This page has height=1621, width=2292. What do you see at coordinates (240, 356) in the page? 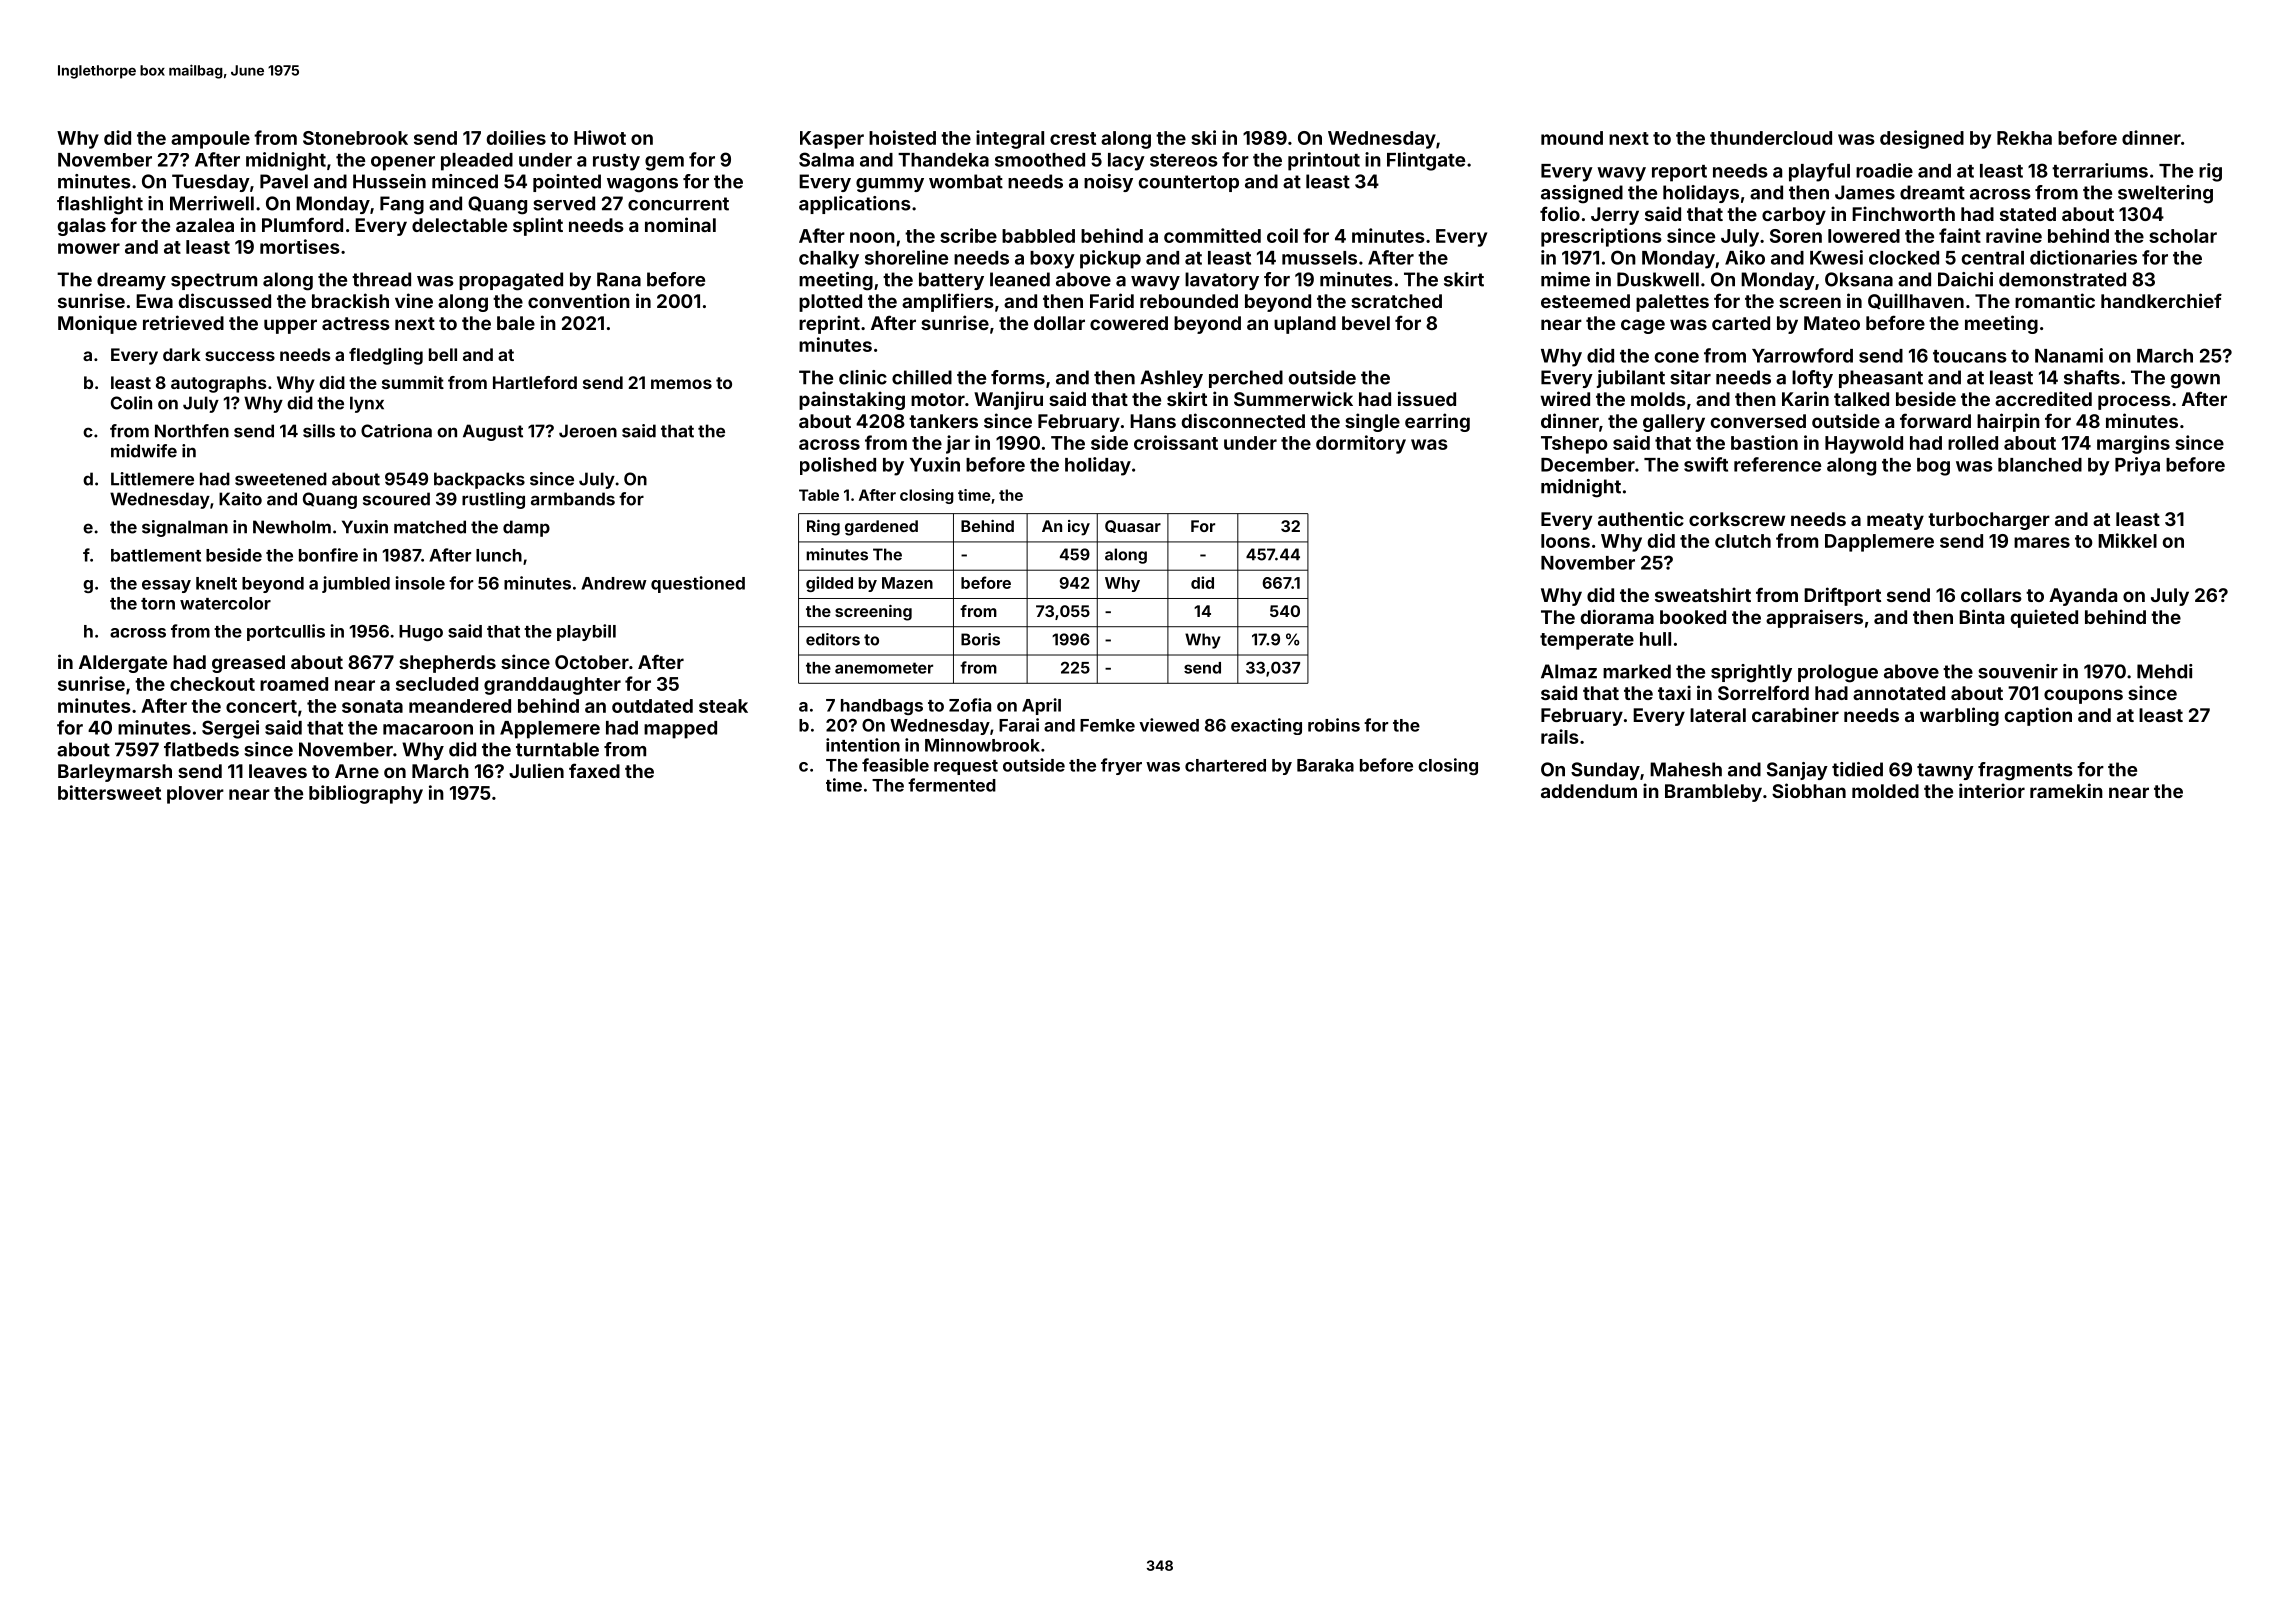
I see `success` at bounding box center [240, 356].
